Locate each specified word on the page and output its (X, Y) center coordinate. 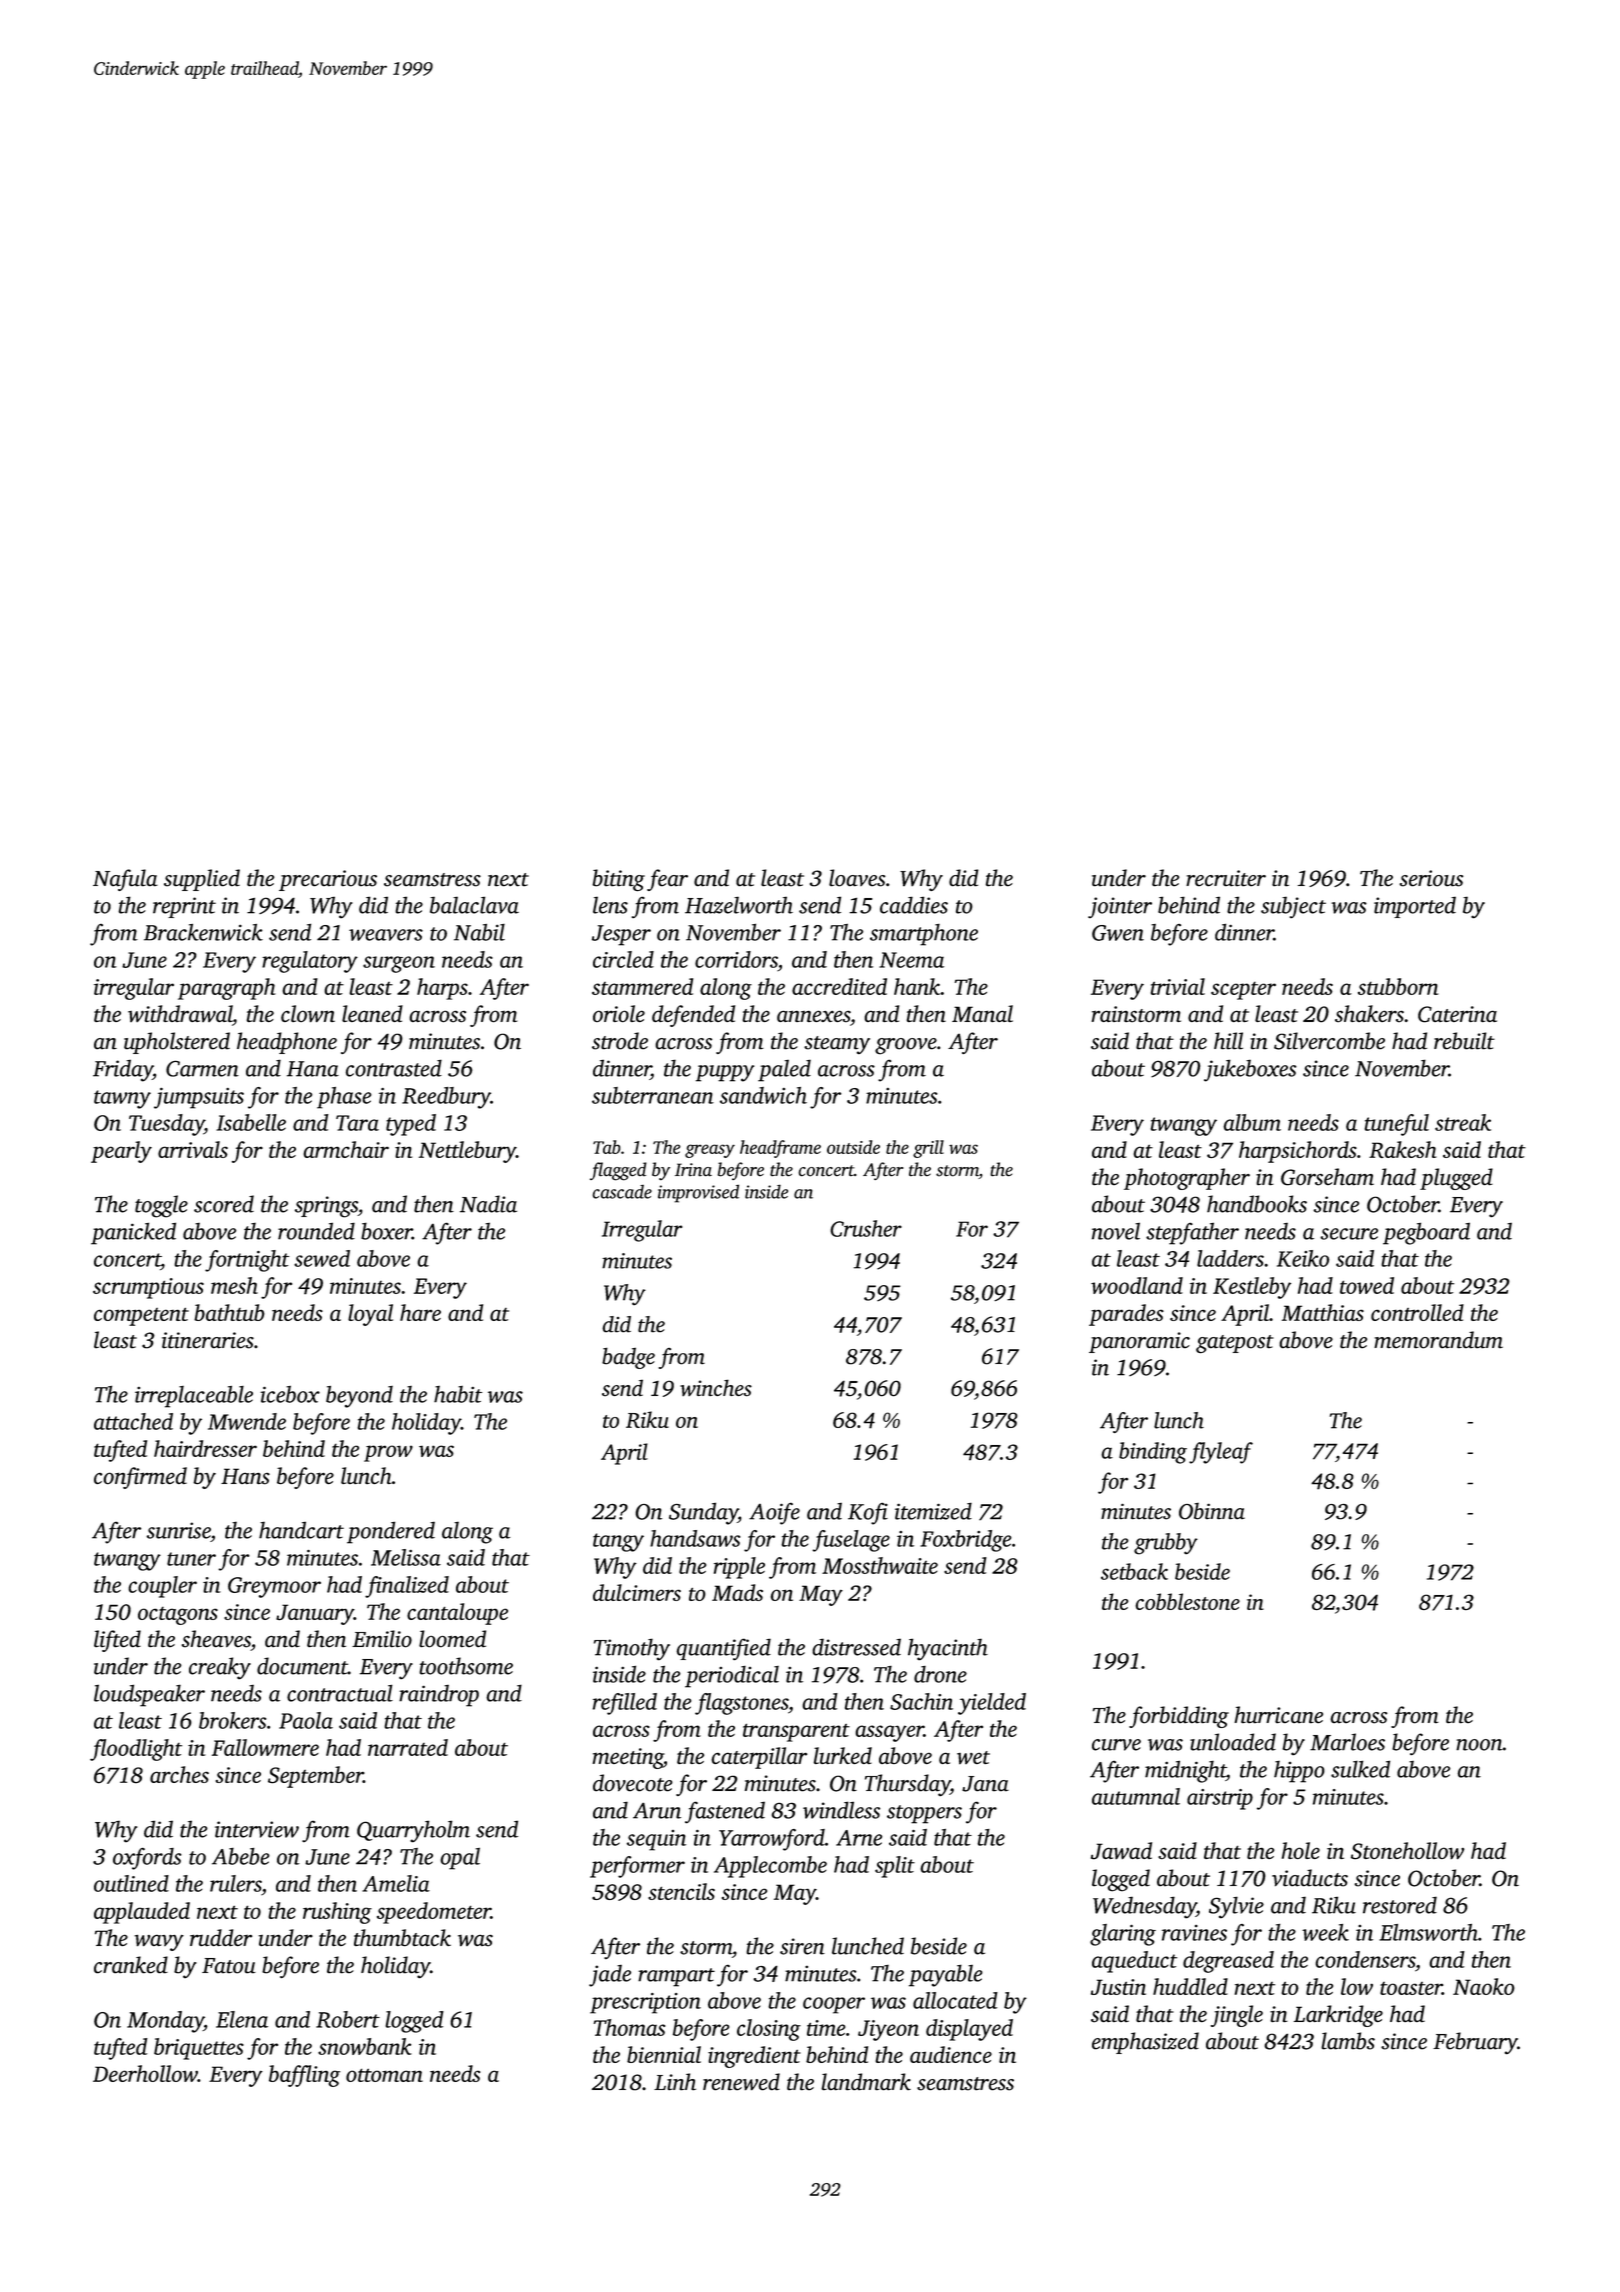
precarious (328, 880)
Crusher (866, 1228)
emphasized (1145, 2043)
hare (420, 1312)
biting (618, 880)
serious (1431, 878)
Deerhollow (145, 2073)
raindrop (439, 1696)
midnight (1185, 1772)
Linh (675, 2082)
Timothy (632, 1649)
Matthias (1323, 1312)
